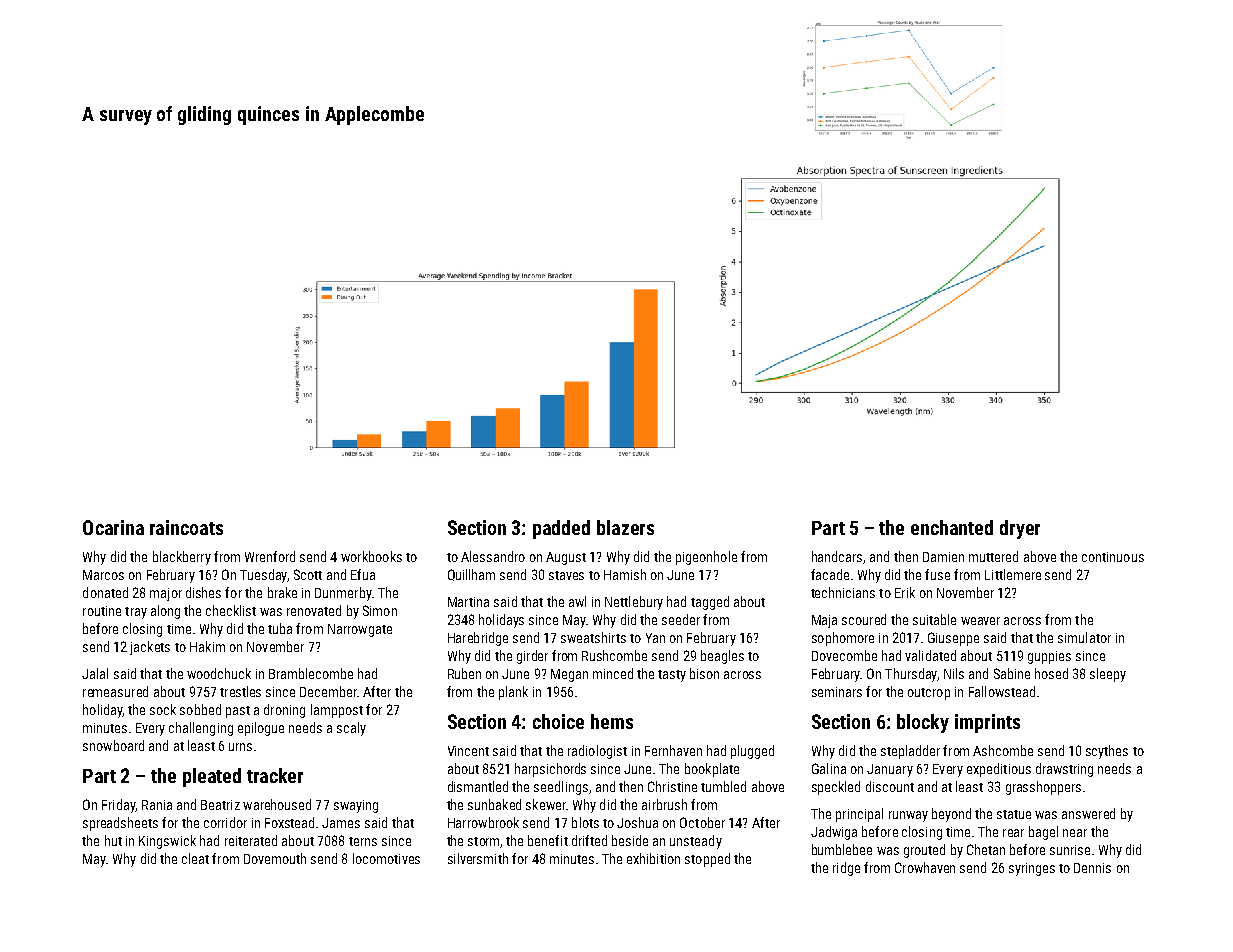 This document has width=1233, height=952. I want to click on blazers, so click(625, 527).
